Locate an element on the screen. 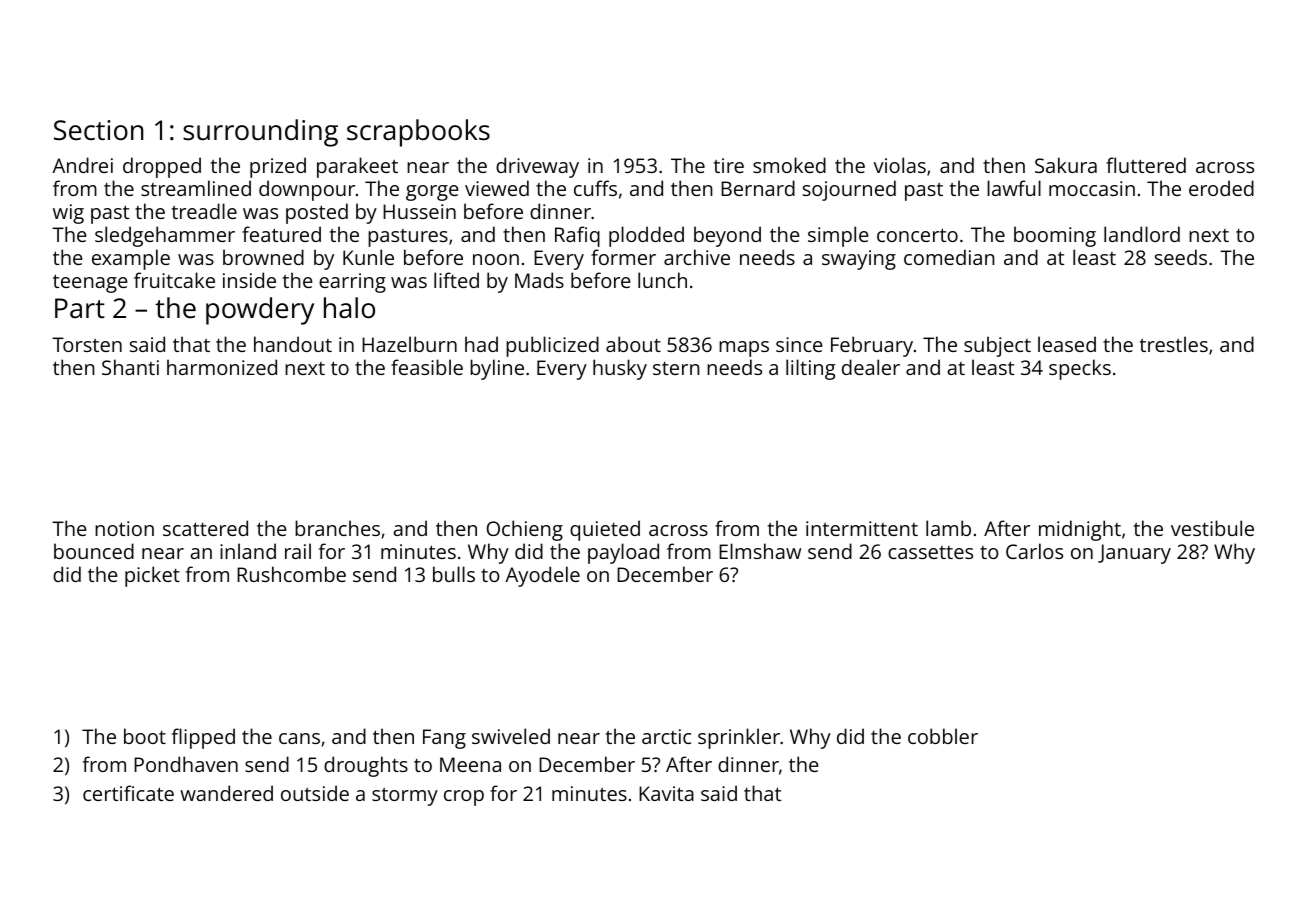 The image size is (1308, 924). payload is located at coordinates (623, 553).
